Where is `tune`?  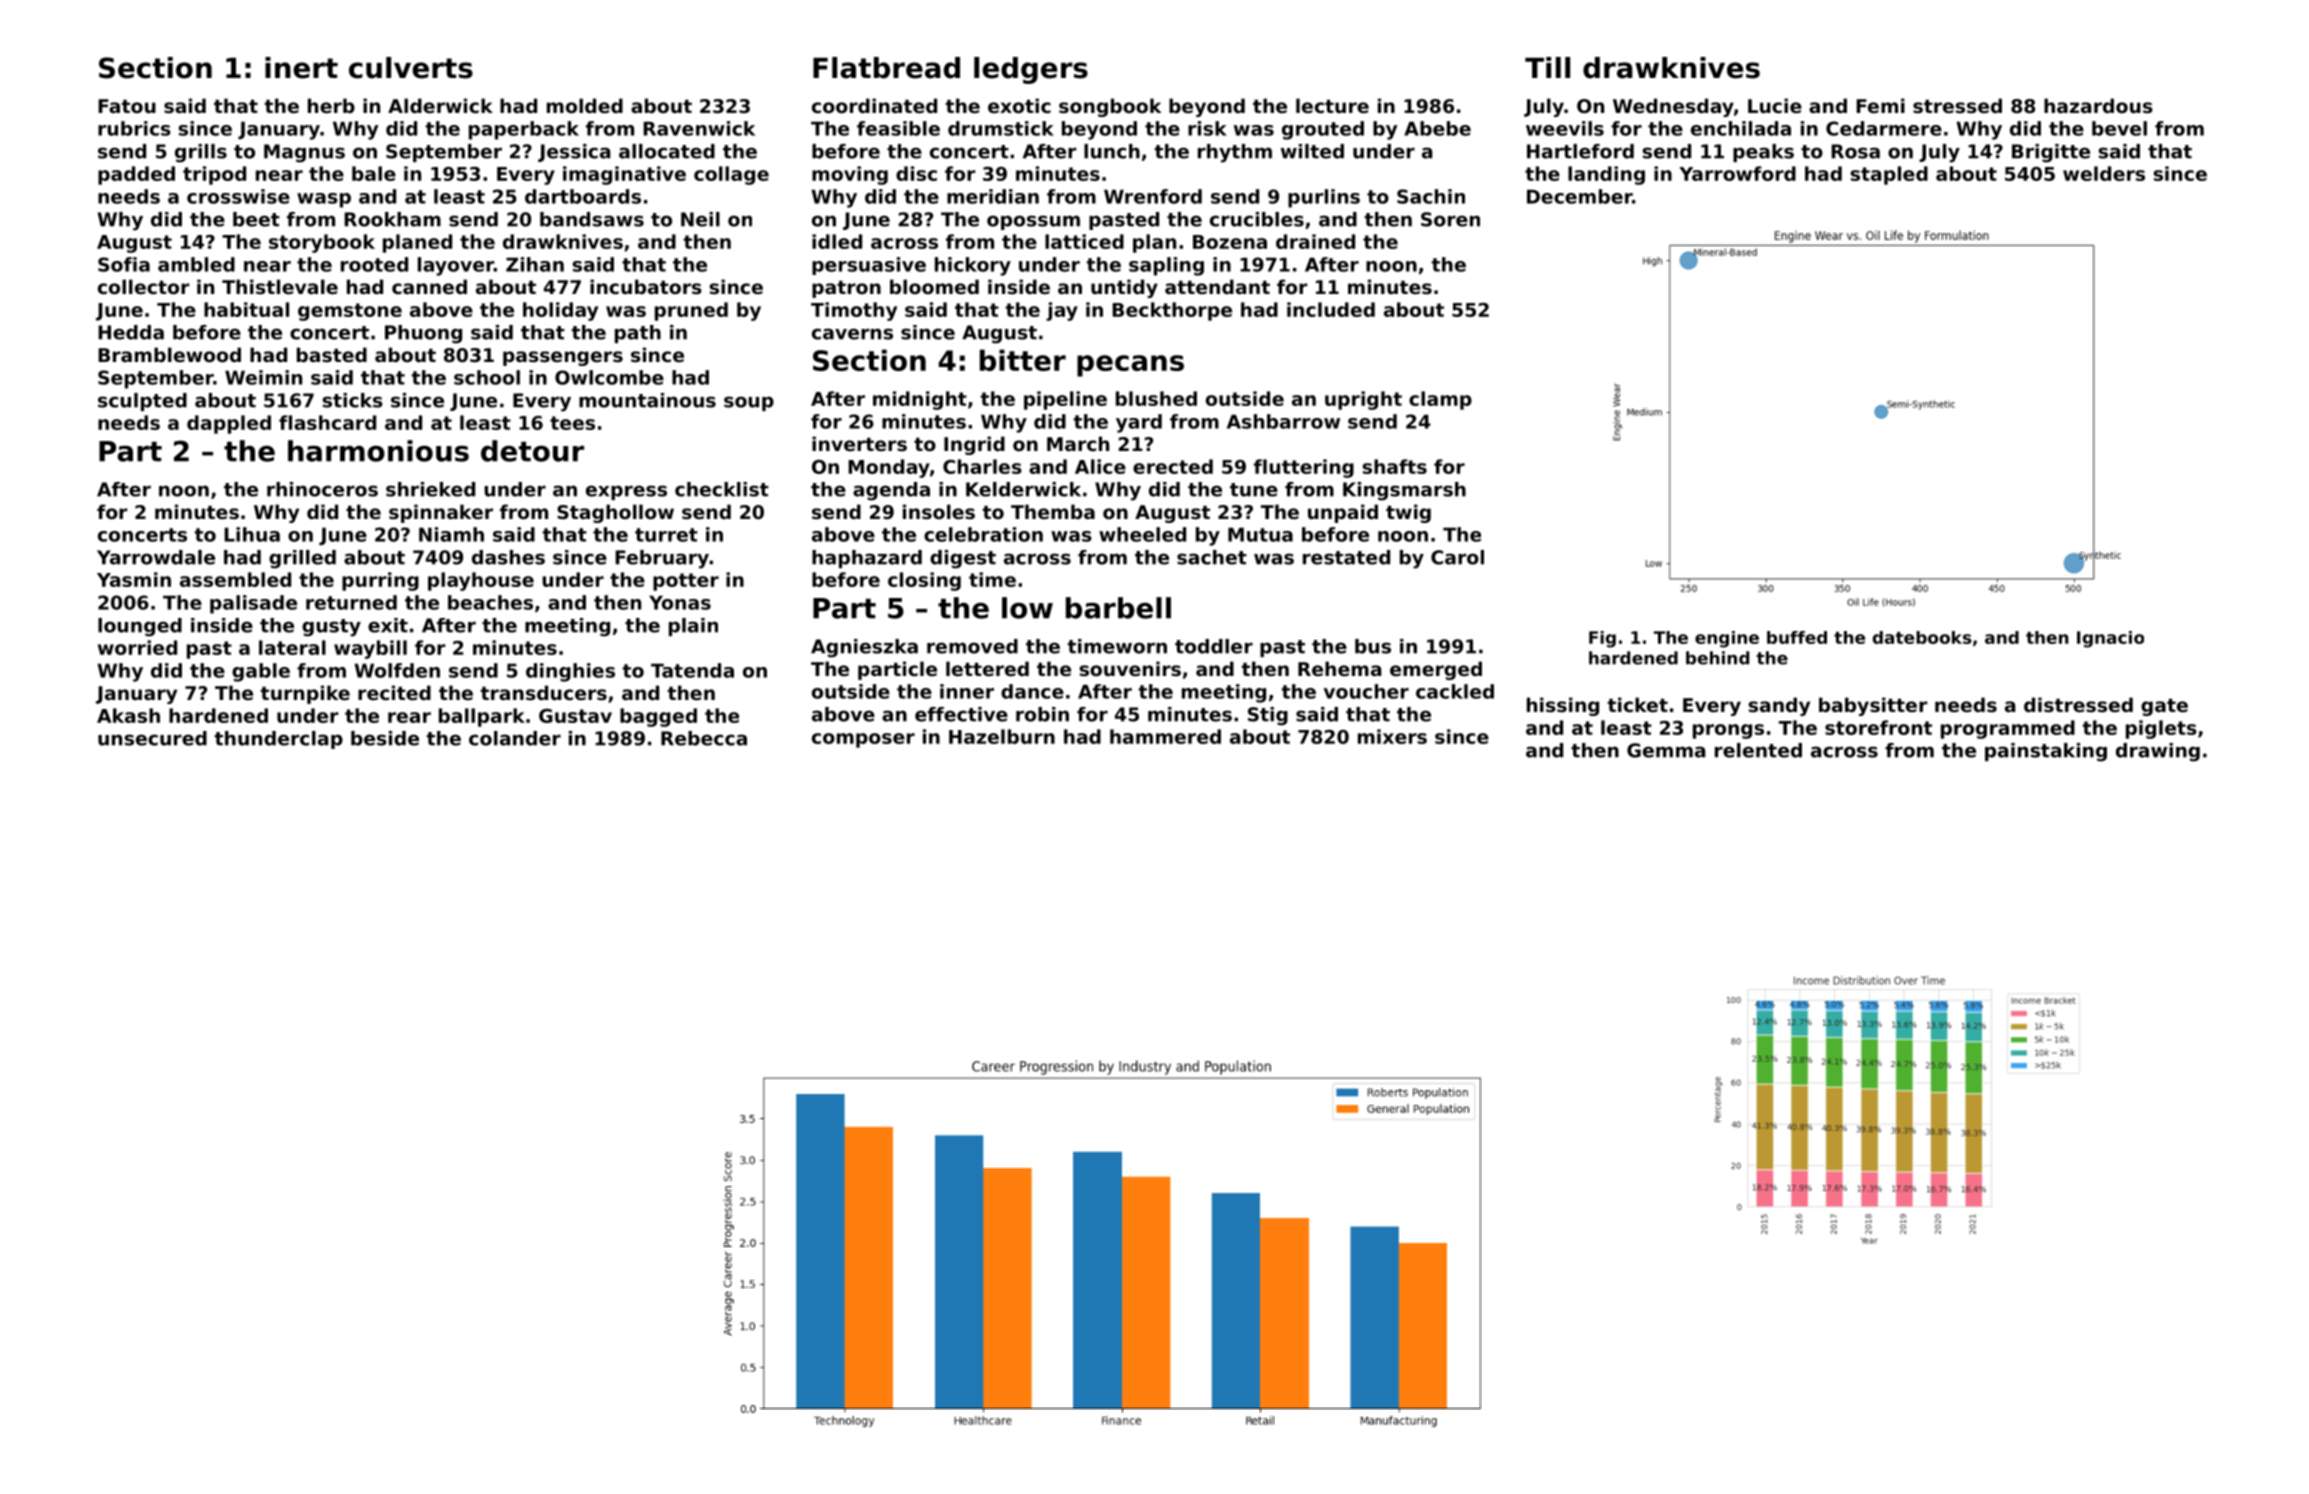 tune is located at coordinates (1254, 490).
